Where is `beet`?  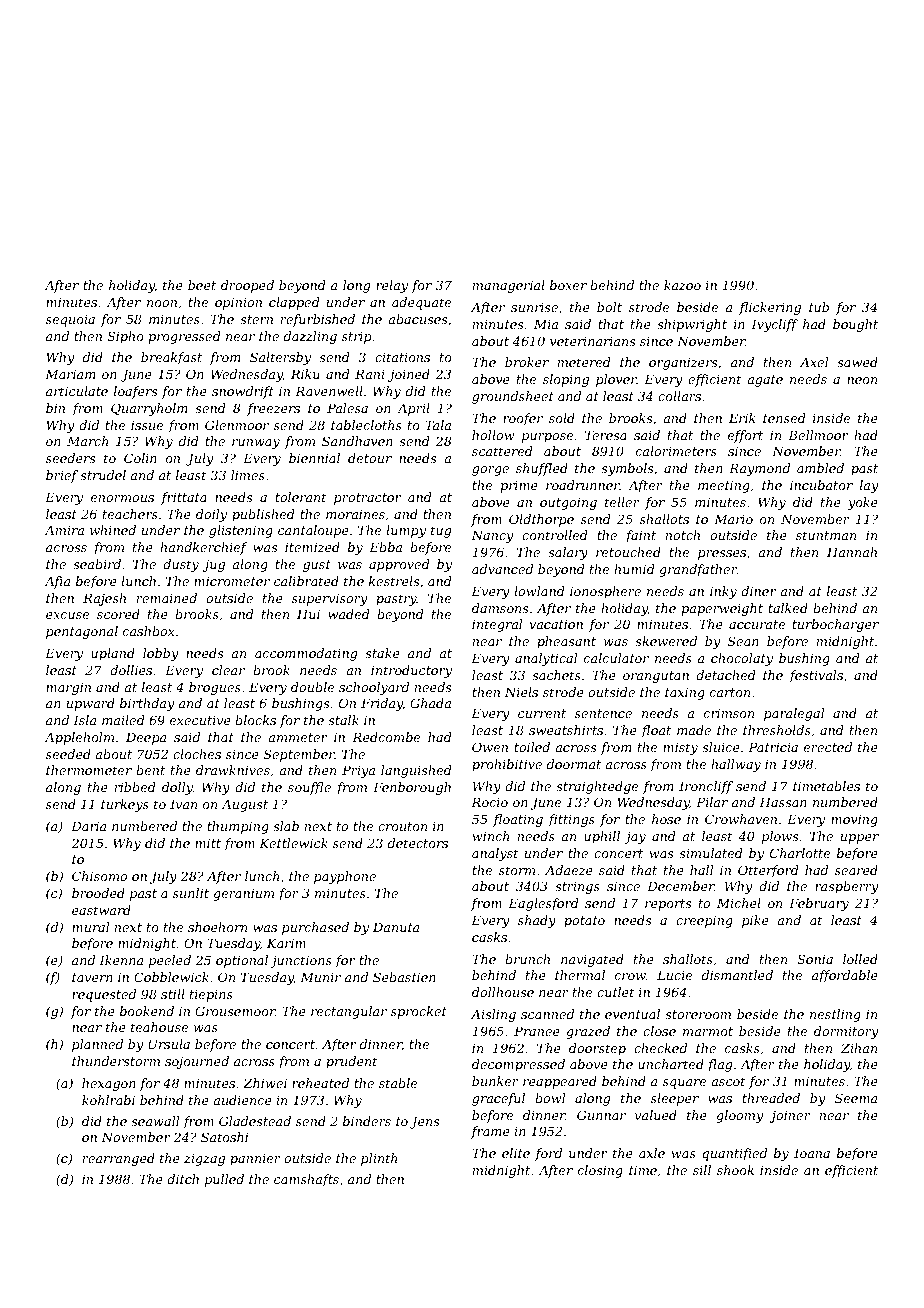
beet is located at coordinates (202, 285).
